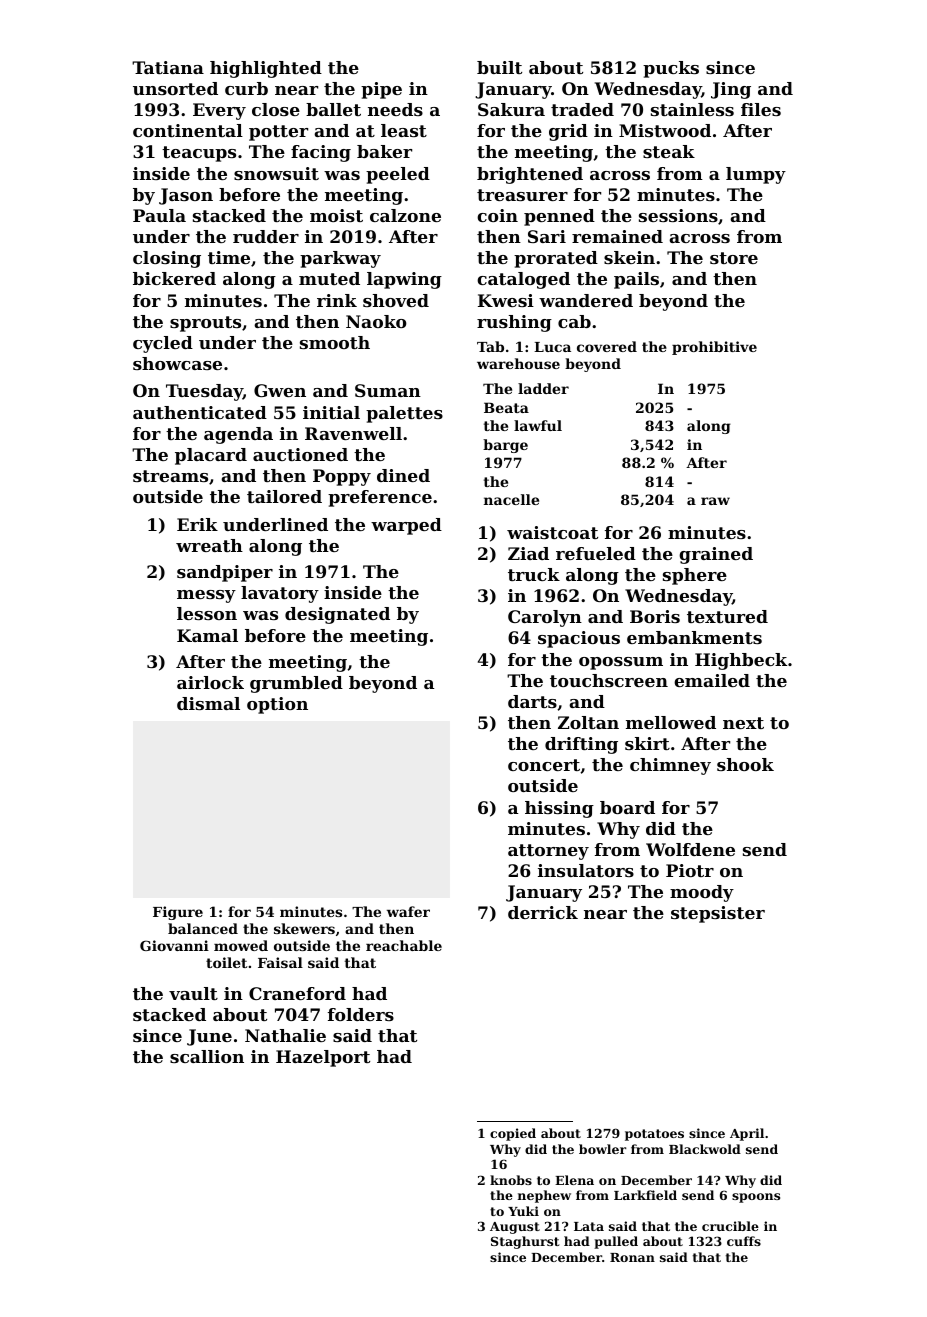  I want to click on designated, so click(337, 615).
